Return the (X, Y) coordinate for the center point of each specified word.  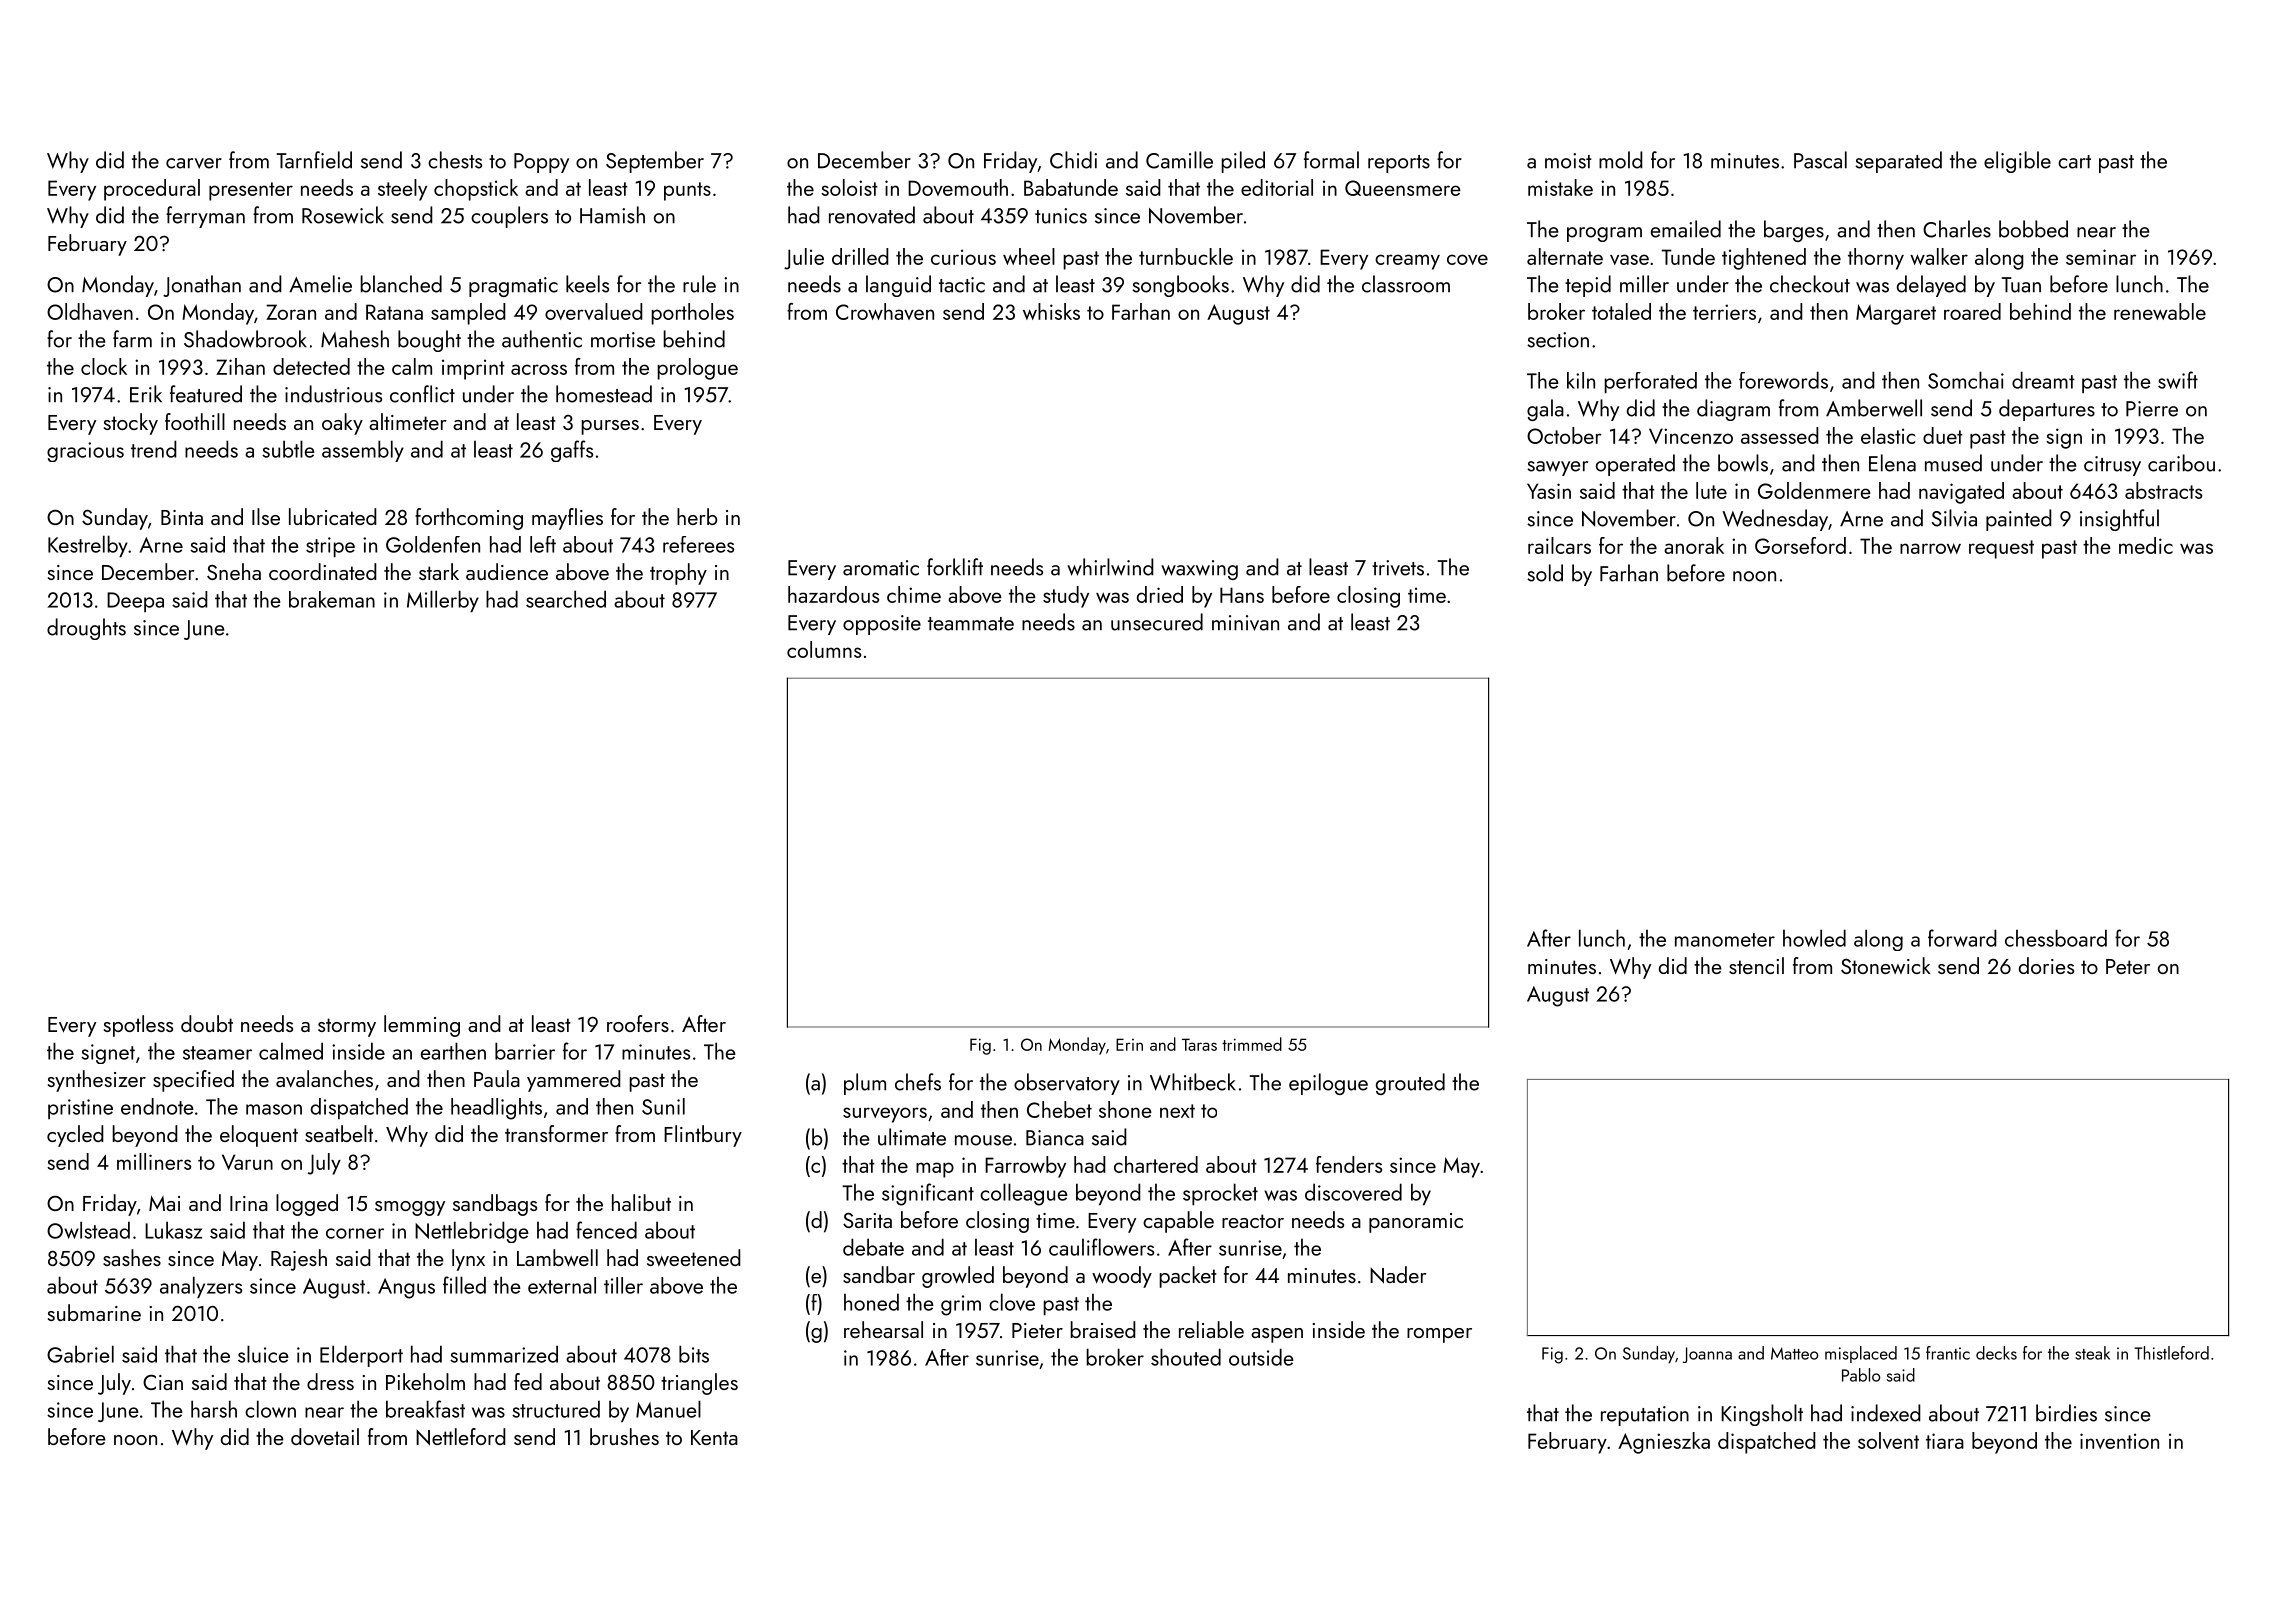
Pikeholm (425, 1381)
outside (1261, 1357)
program (1604, 234)
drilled (860, 256)
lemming (422, 1026)
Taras (1199, 1044)
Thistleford (2171, 1353)
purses (610, 427)
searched (566, 599)
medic (2146, 545)
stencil (1756, 965)
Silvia (1954, 518)
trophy (678, 574)
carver (194, 163)
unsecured (1157, 622)
